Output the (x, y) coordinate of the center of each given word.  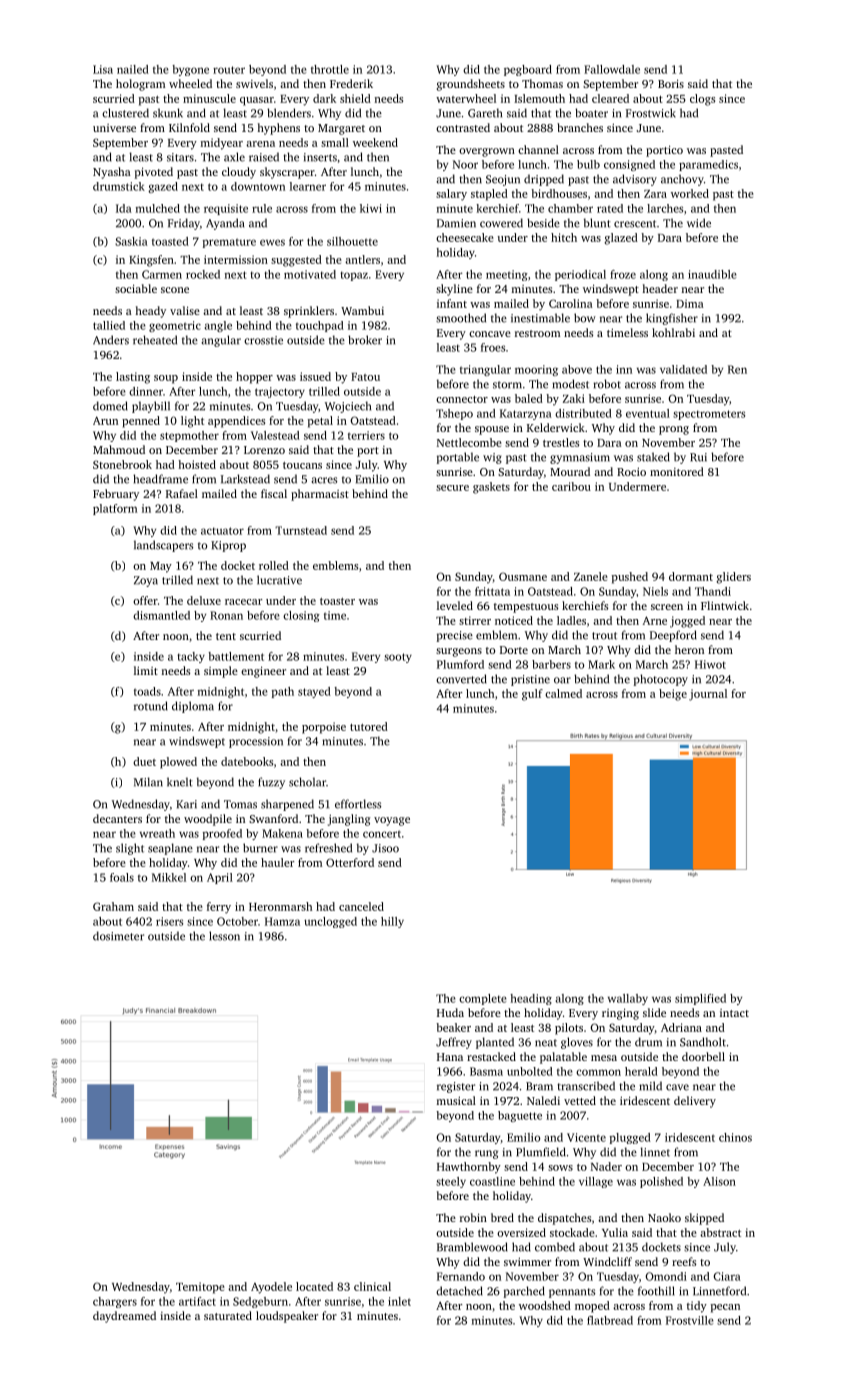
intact (734, 1013)
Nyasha (112, 173)
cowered (501, 223)
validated (683, 369)
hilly (392, 922)
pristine (530, 680)
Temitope (200, 1288)
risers (169, 921)
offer (145, 600)
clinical (372, 1286)
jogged (687, 622)
